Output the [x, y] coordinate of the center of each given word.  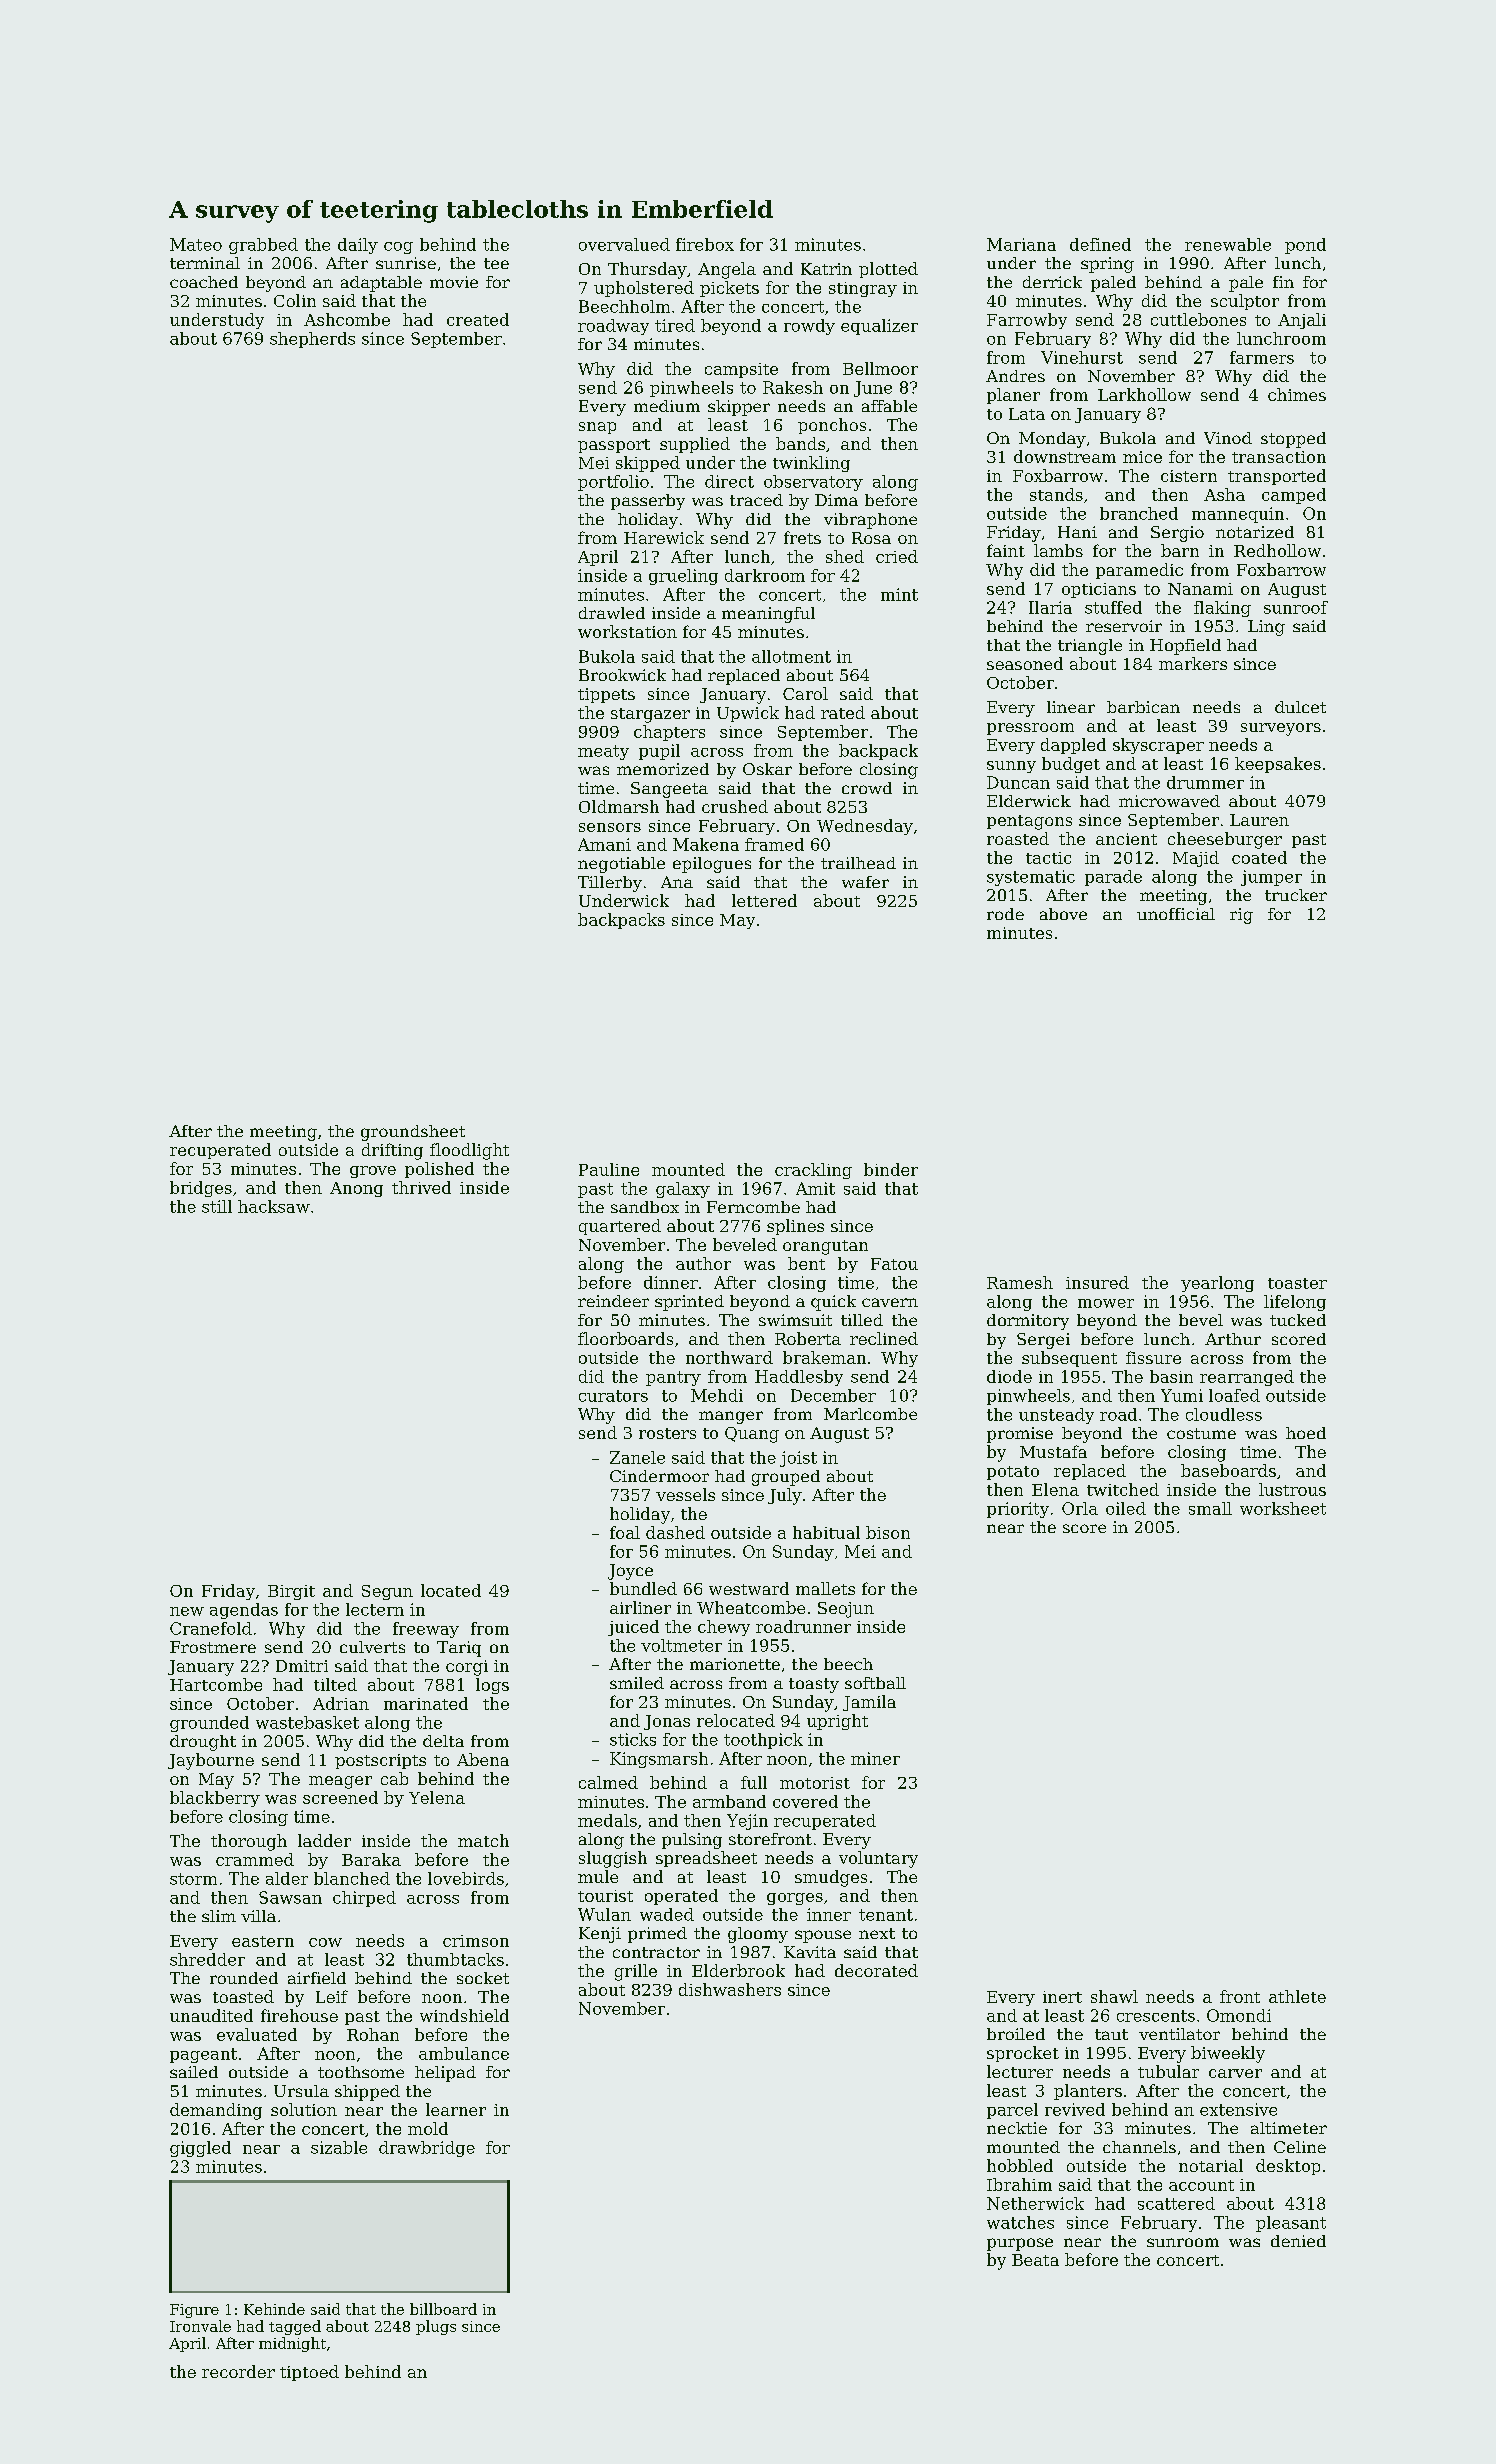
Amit [815, 1188]
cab [394, 1778]
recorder [238, 2371]
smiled [637, 1683]
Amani [604, 844]
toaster [1297, 1283]
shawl [1114, 1996]
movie [454, 282]
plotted [888, 270]
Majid [1196, 859]
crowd [867, 788]
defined [1100, 244]
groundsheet [413, 1133]
